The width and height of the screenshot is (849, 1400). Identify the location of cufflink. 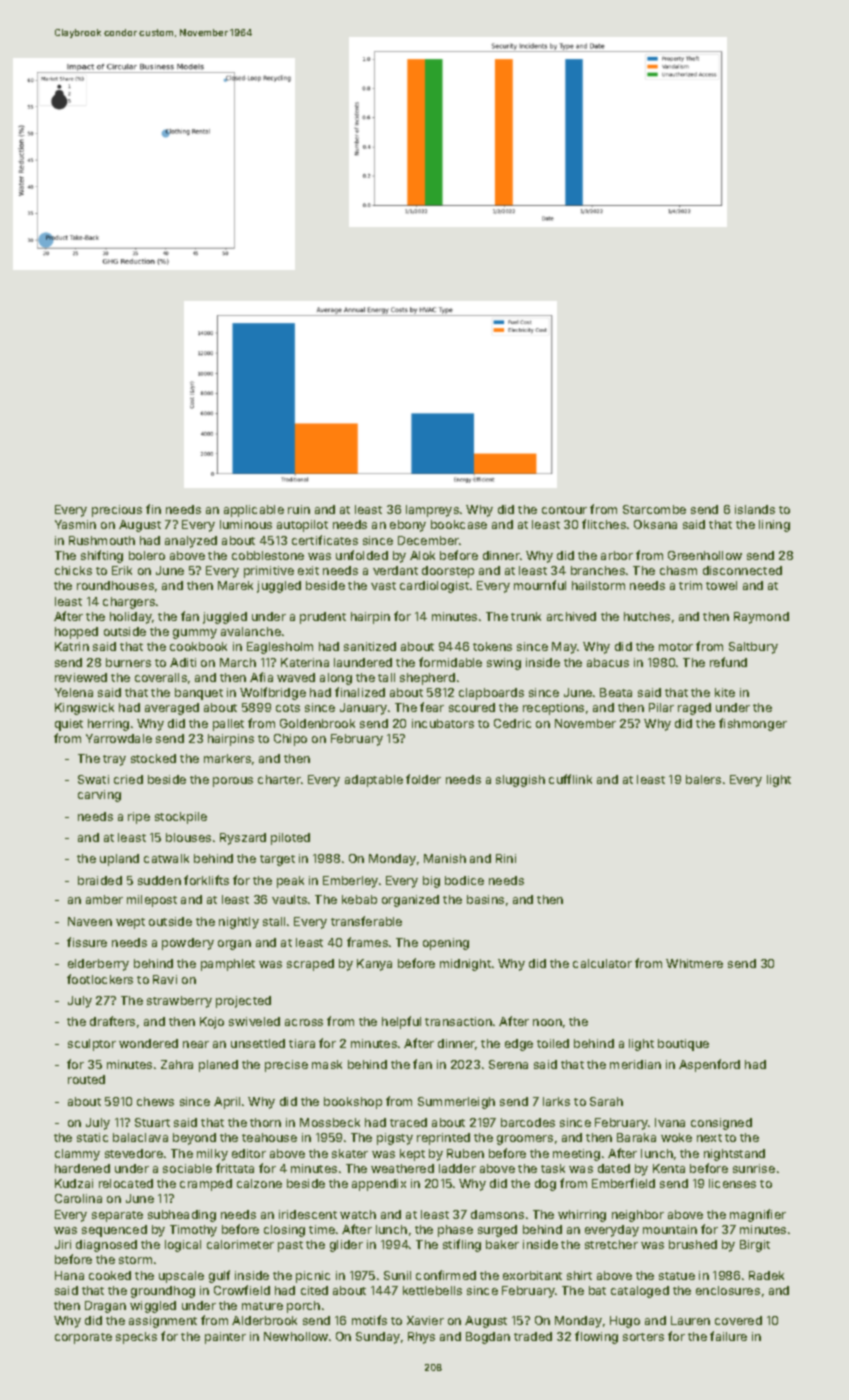
(570, 779).
